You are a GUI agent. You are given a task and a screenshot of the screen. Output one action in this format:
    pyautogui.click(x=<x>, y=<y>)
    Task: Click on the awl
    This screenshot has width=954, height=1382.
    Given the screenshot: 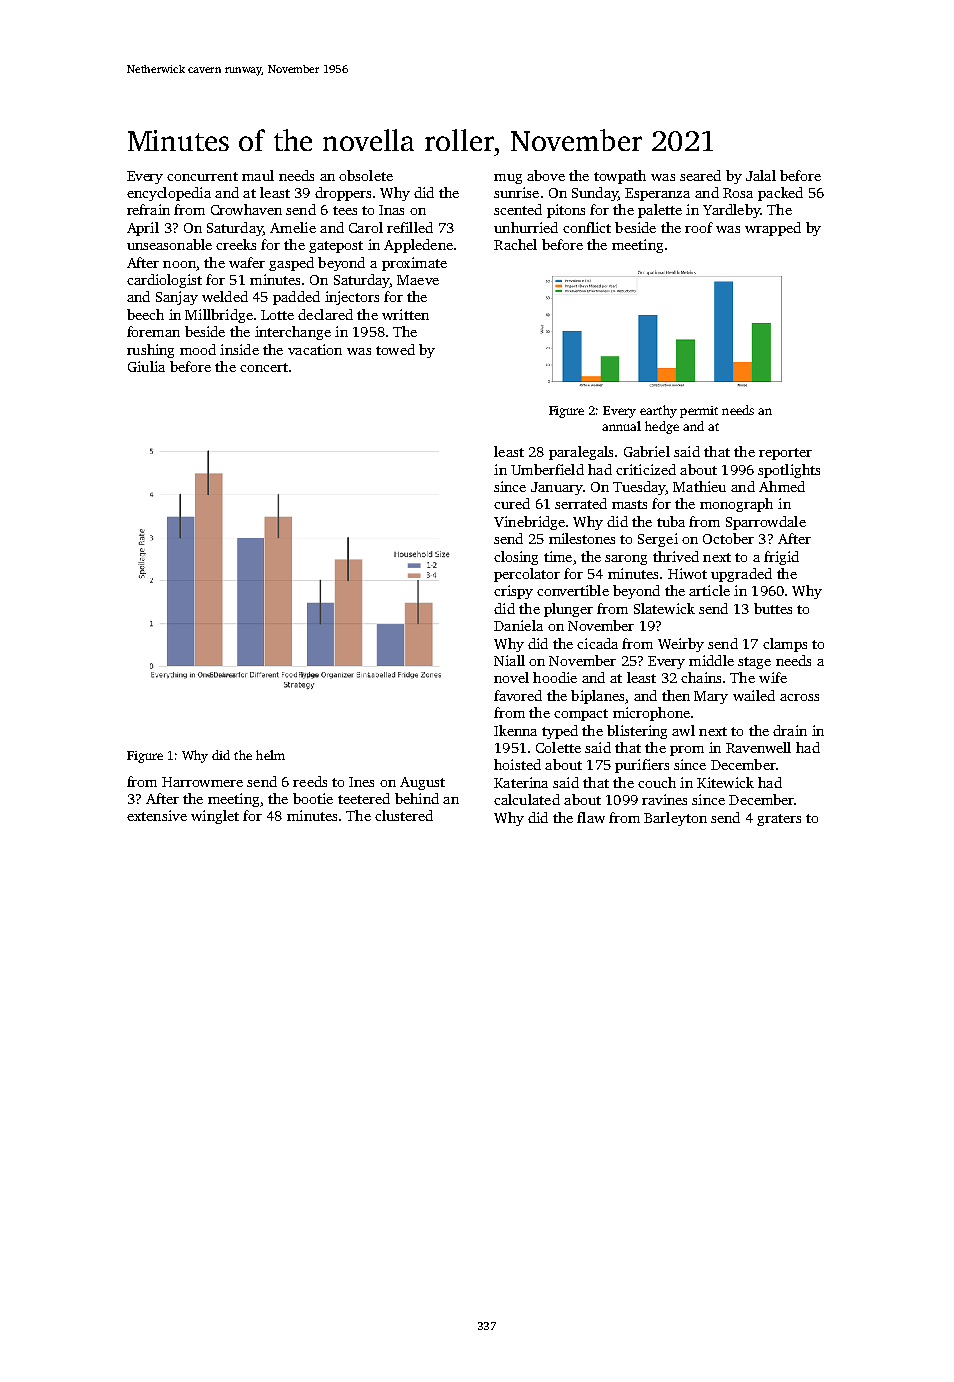 What is the action you would take?
    pyautogui.click(x=683, y=730)
